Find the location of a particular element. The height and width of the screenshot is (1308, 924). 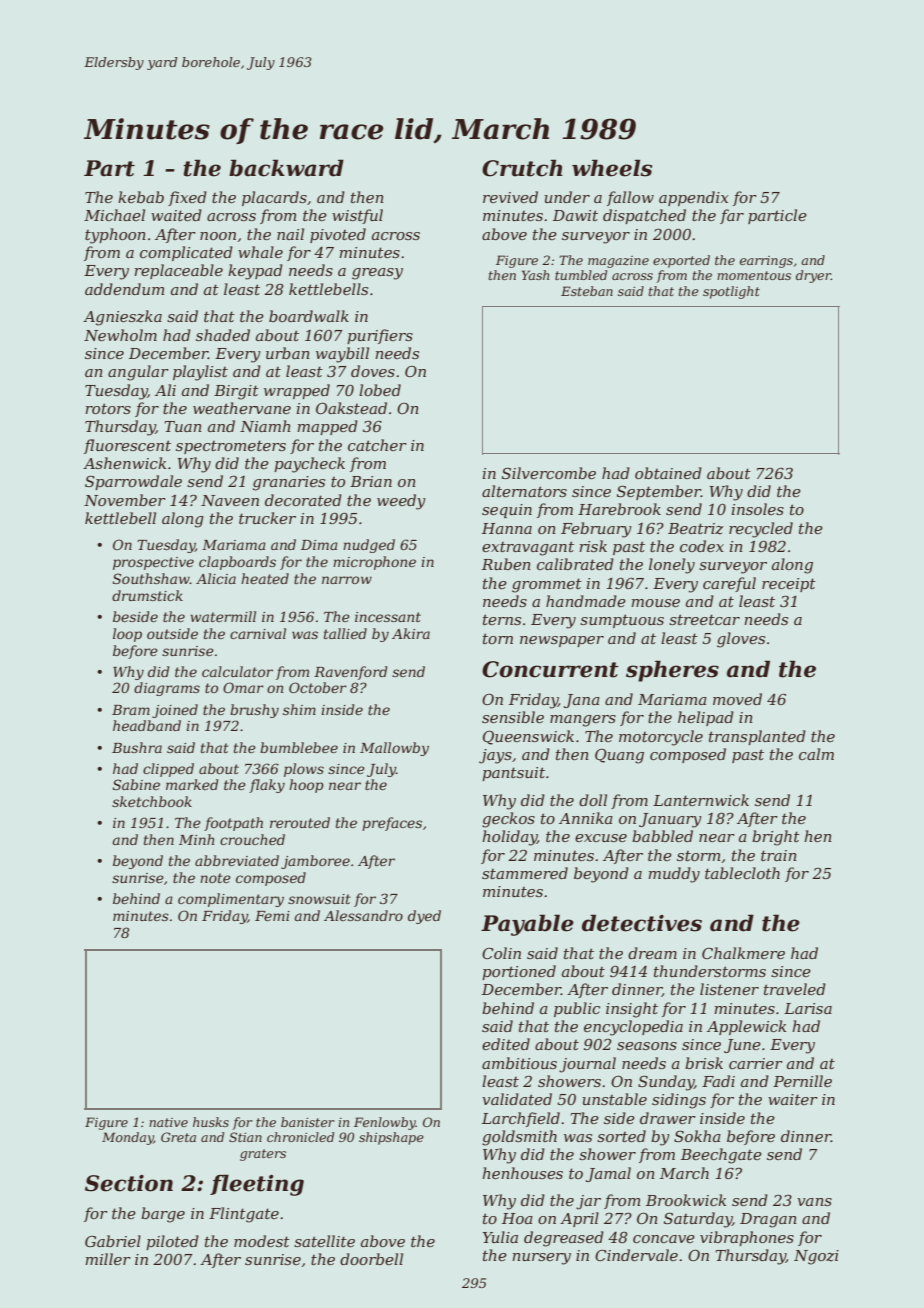

wheels is located at coordinates (612, 168).
